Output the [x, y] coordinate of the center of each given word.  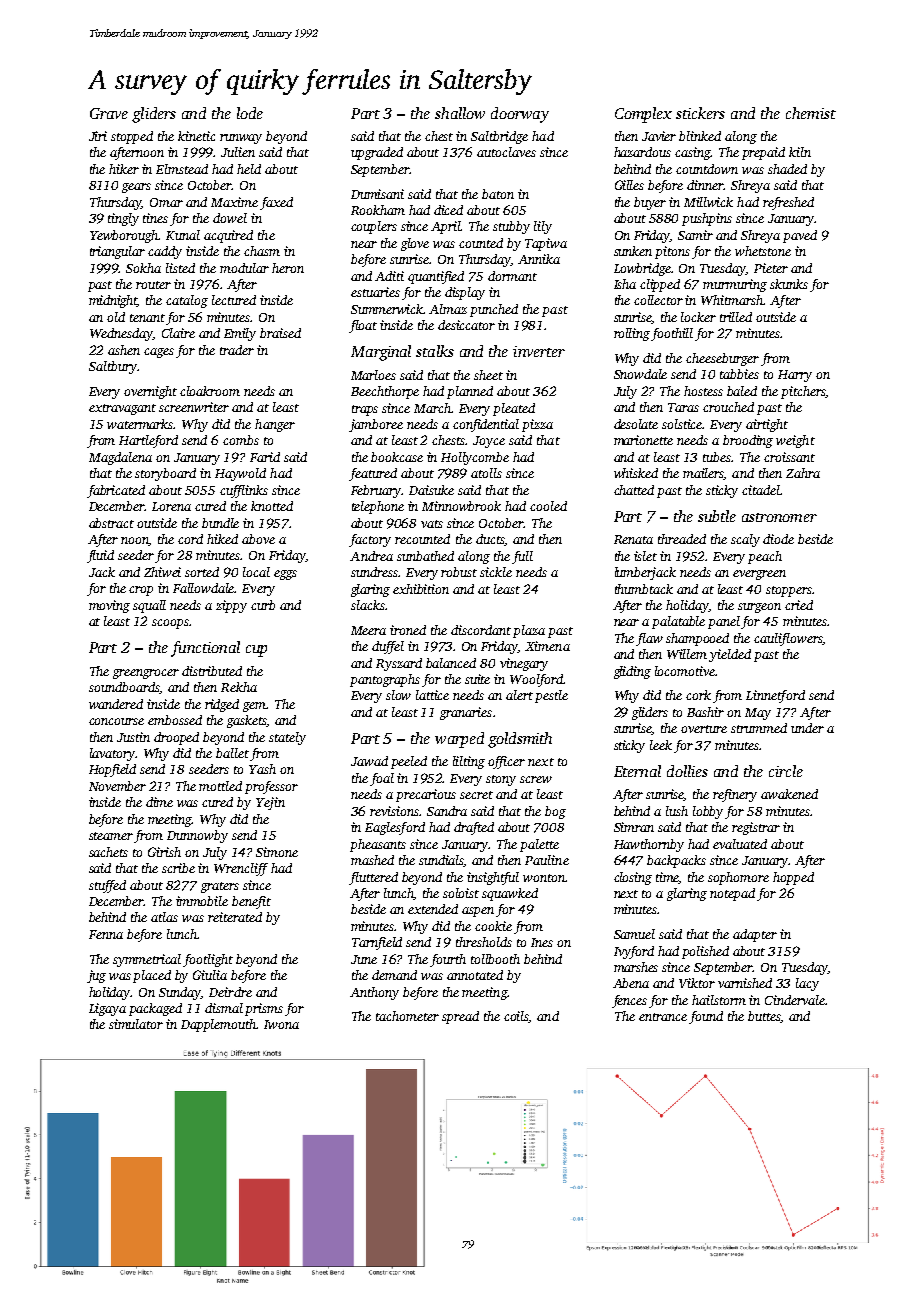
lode [250, 113]
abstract [111, 523]
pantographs [385, 680]
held [249, 169]
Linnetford [775, 696]
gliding [632, 672]
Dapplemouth [219, 1025]
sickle [496, 572]
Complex [643, 115]
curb [263, 605]
